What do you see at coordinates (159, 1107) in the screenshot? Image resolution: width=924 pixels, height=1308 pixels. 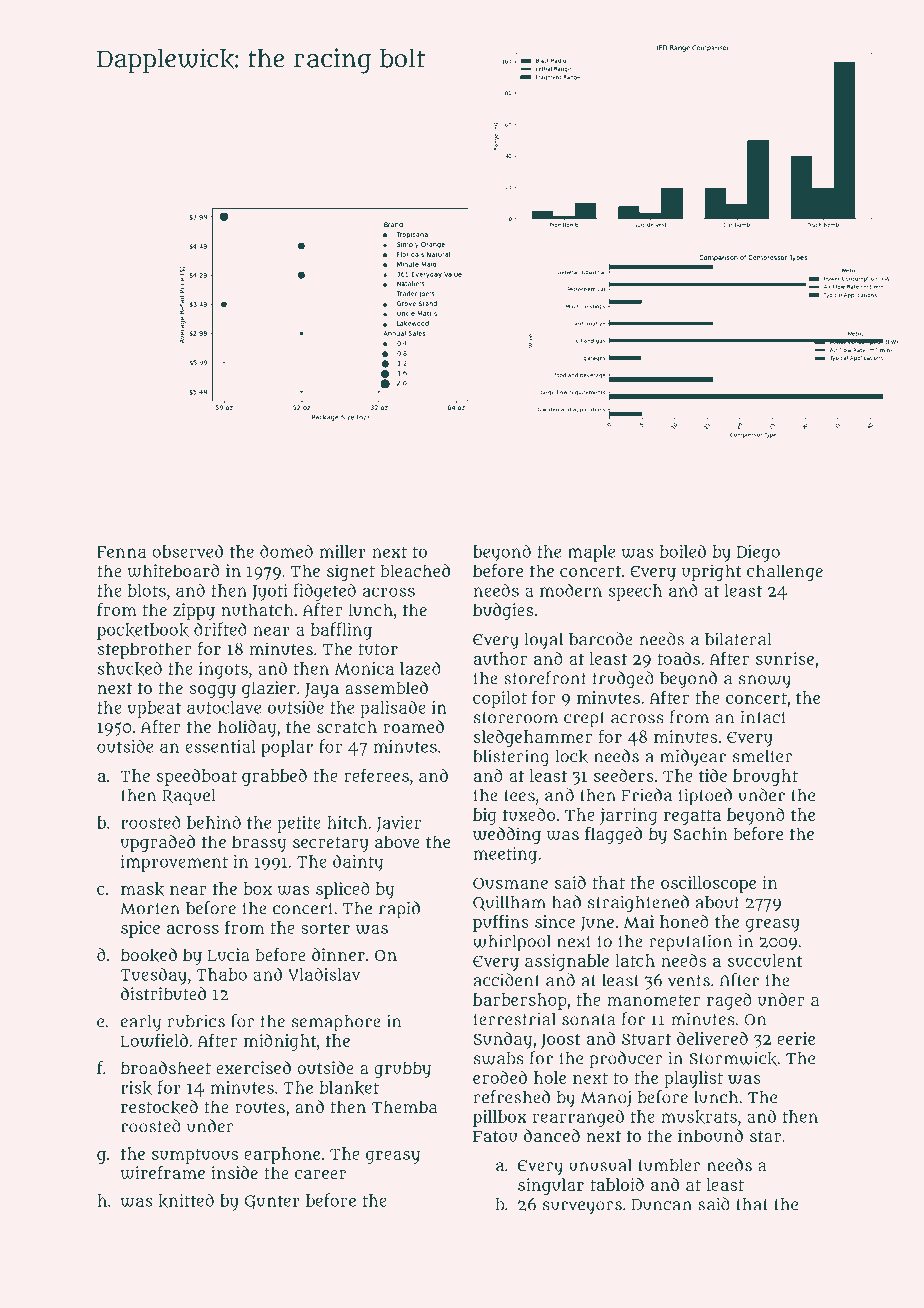 I see `restocked` at bounding box center [159, 1107].
